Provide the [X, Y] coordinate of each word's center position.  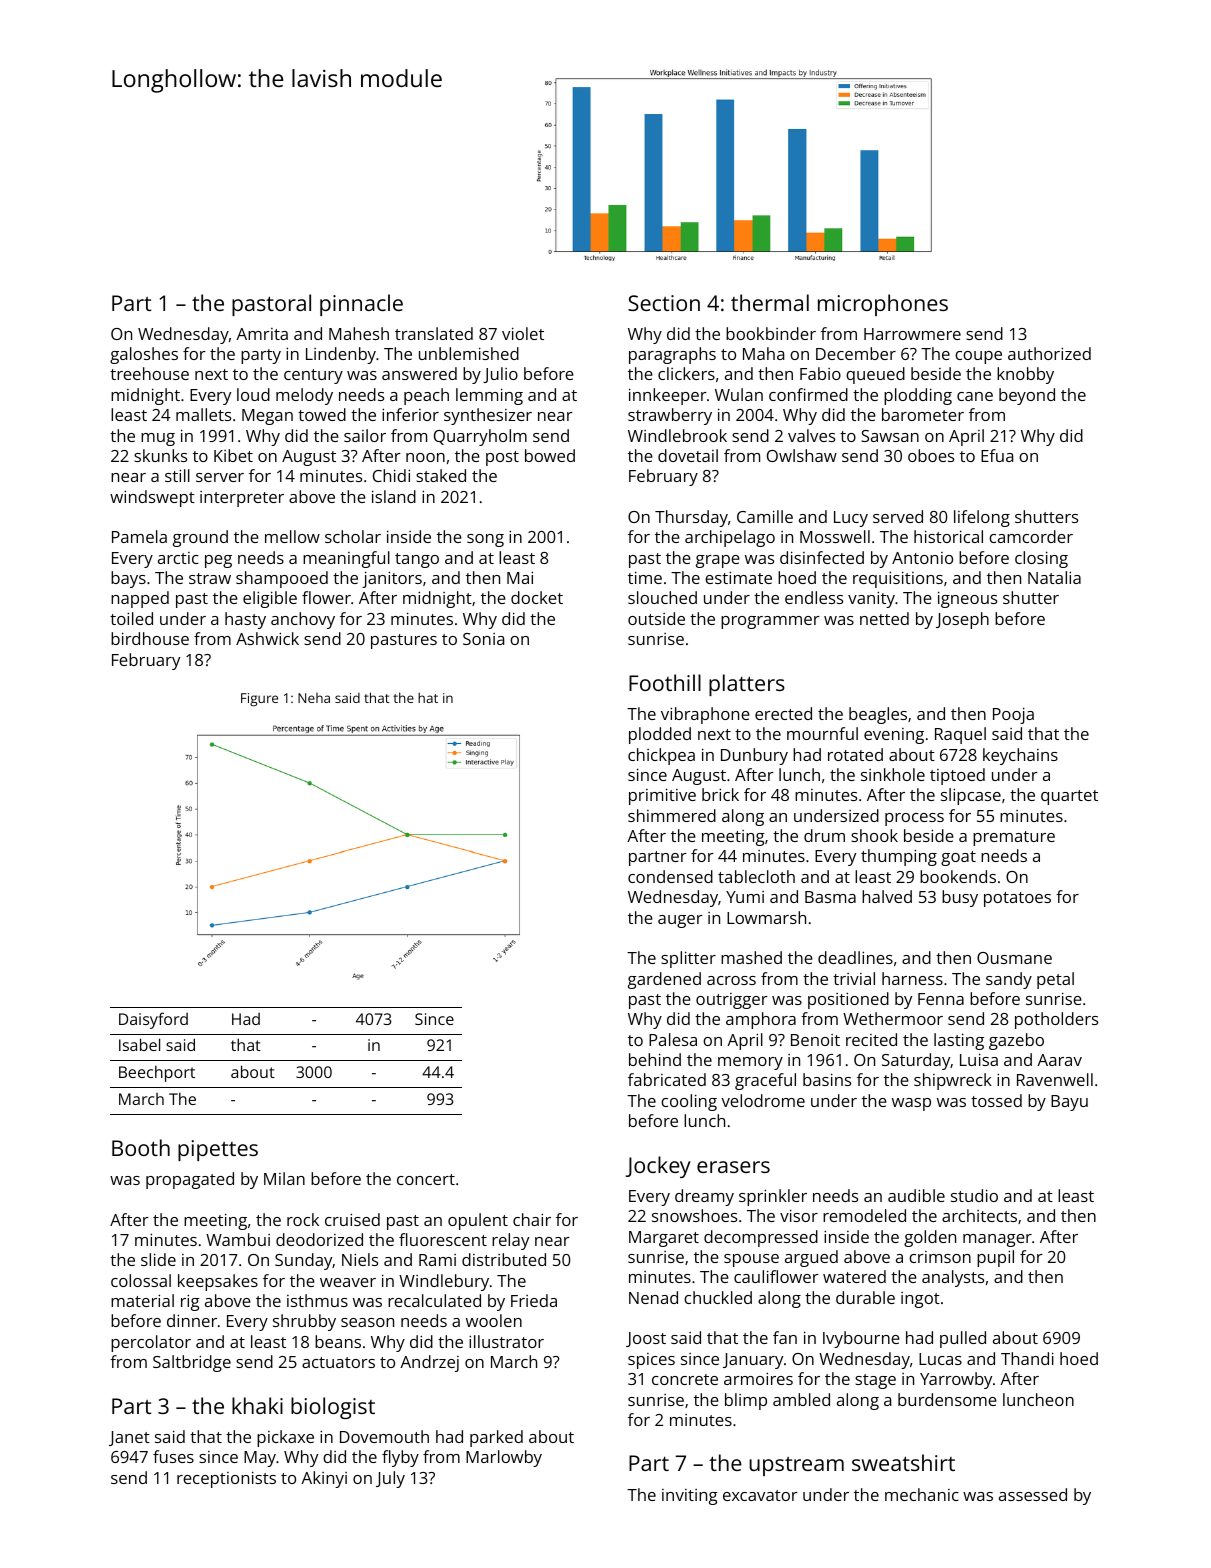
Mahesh [359, 333]
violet [523, 333]
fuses [173, 1456]
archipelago [730, 538]
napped [140, 599]
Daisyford [153, 1020]
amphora [761, 1020]
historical [948, 536]
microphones [883, 305]
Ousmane [1014, 958]
